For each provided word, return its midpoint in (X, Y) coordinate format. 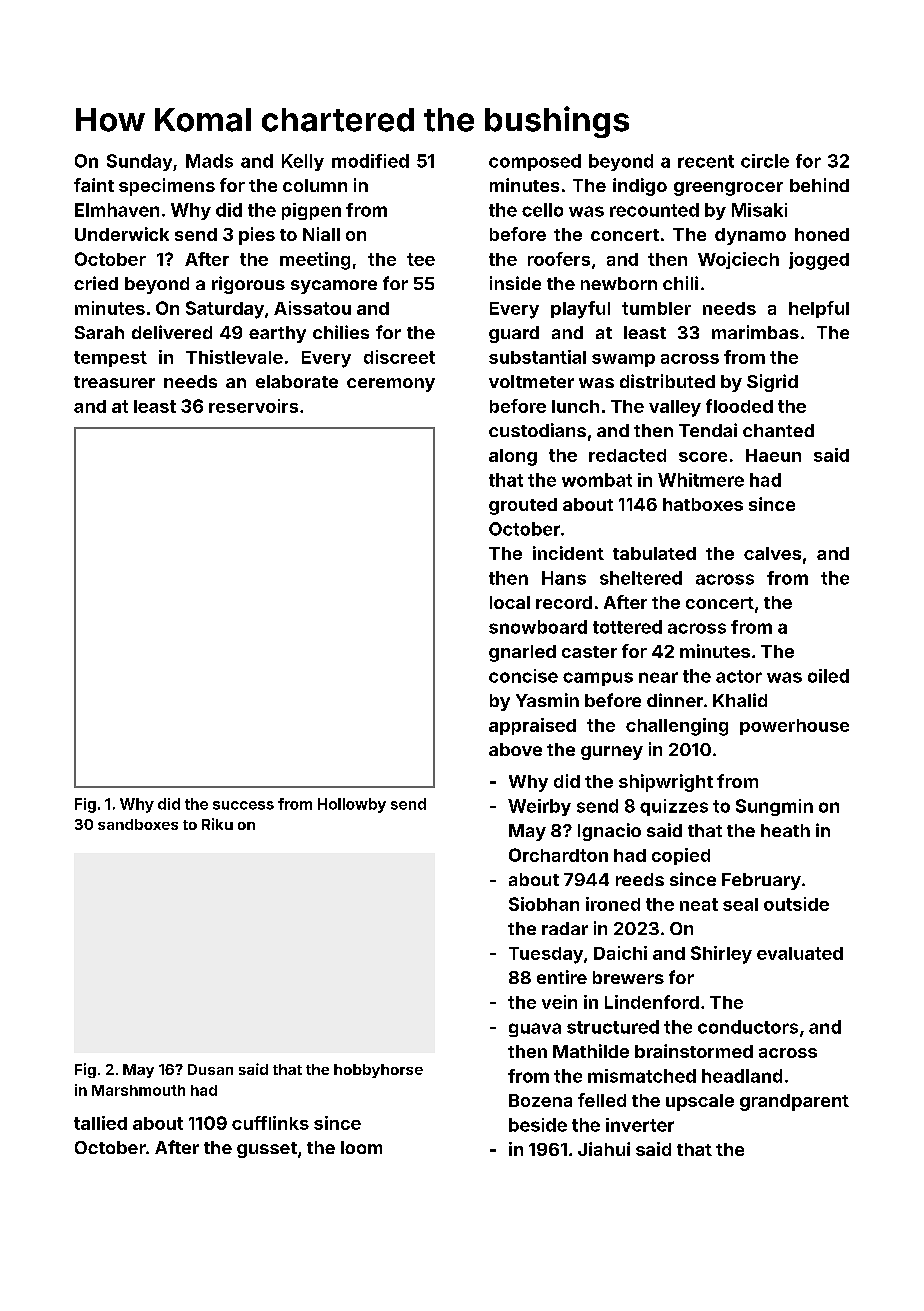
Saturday (225, 310)
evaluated (800, 953)
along (513, 457)
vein (559, 1002)
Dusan (210, 1069)
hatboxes (703, 504)
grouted (523, 506)
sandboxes (138, 824)
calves (772, 553)
